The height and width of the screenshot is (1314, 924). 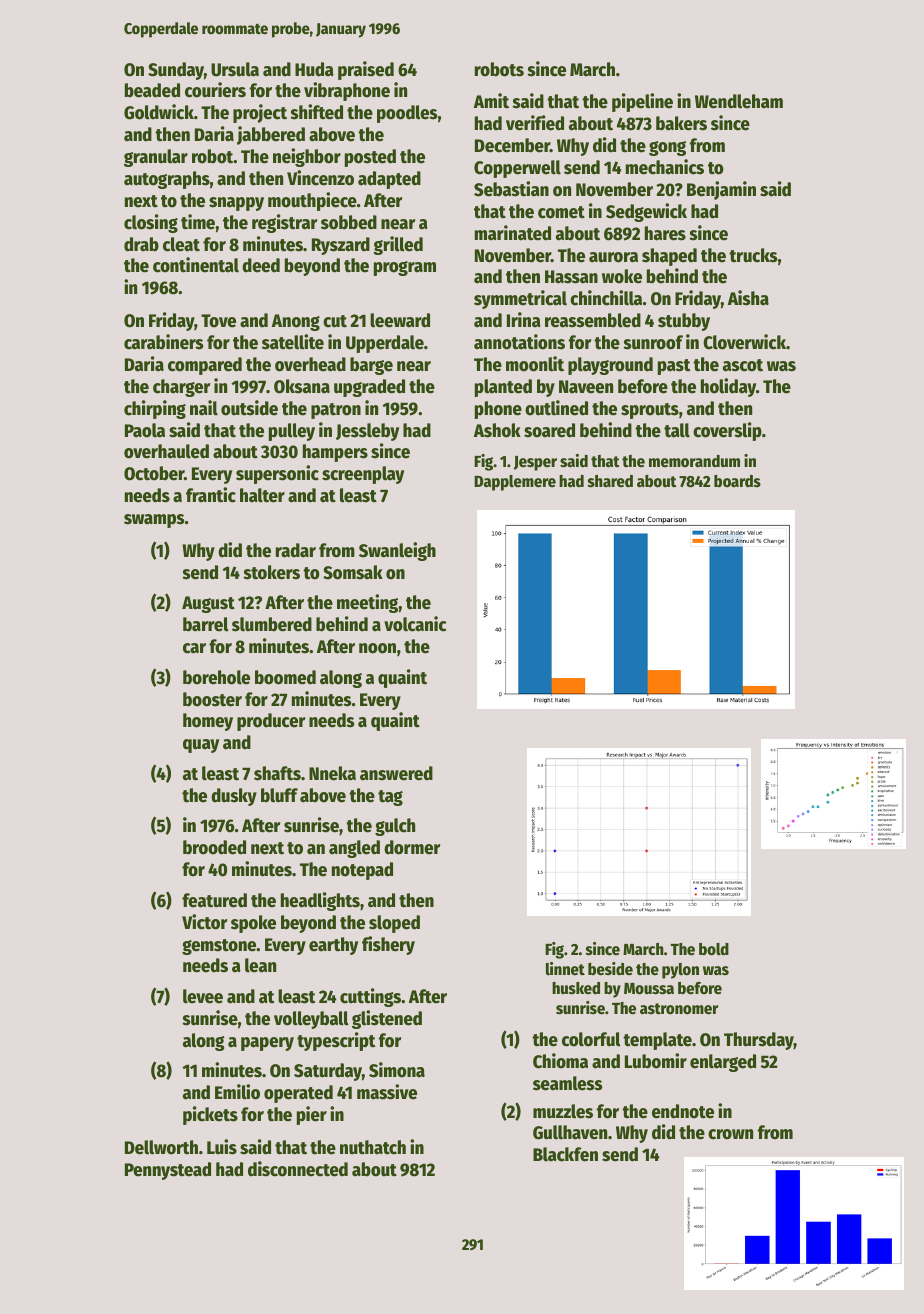 I want to click on Chioma, so click(x=560, y=1061).
